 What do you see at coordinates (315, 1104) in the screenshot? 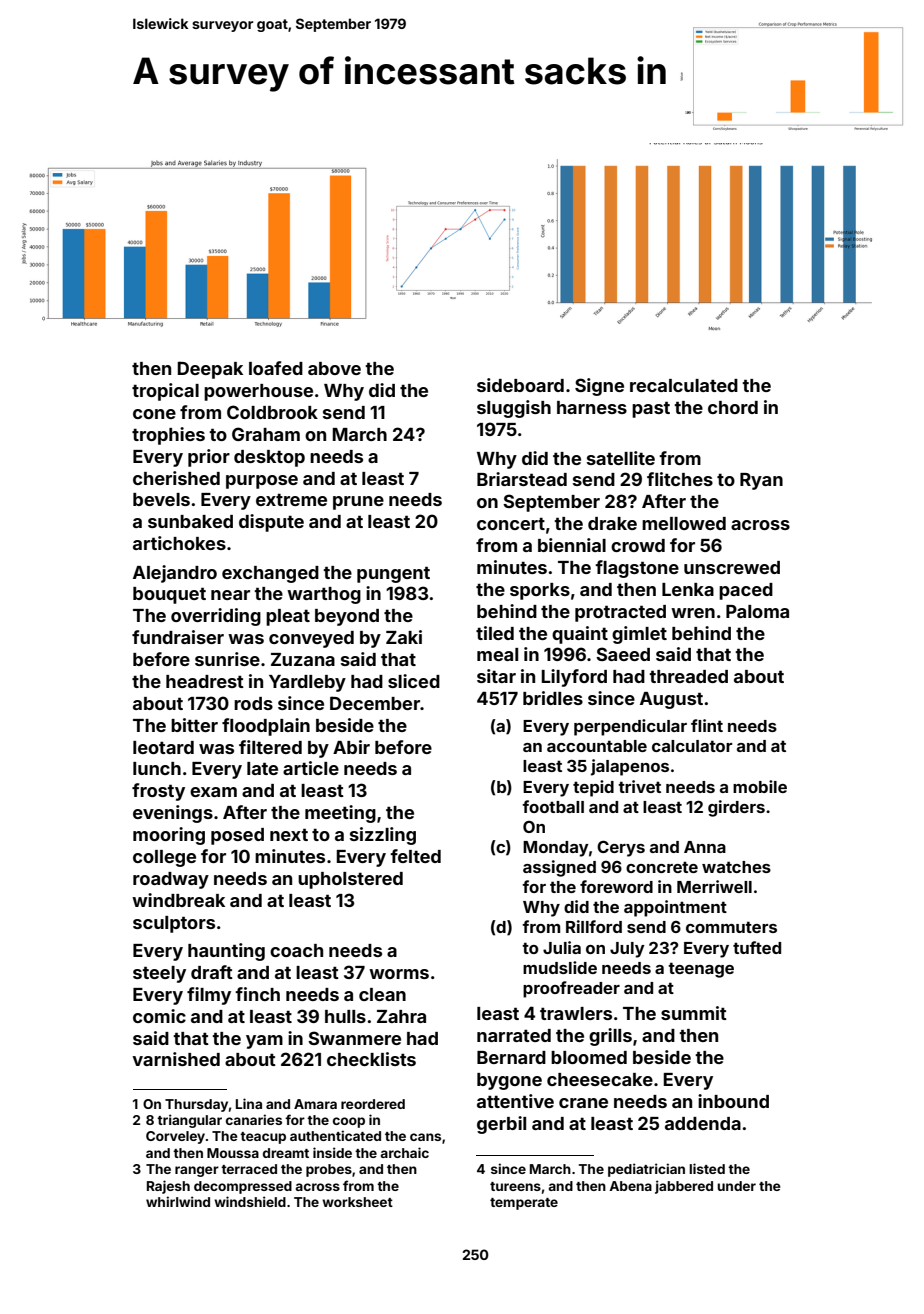
I see `Amara` at bounding box center [315, 1104].
